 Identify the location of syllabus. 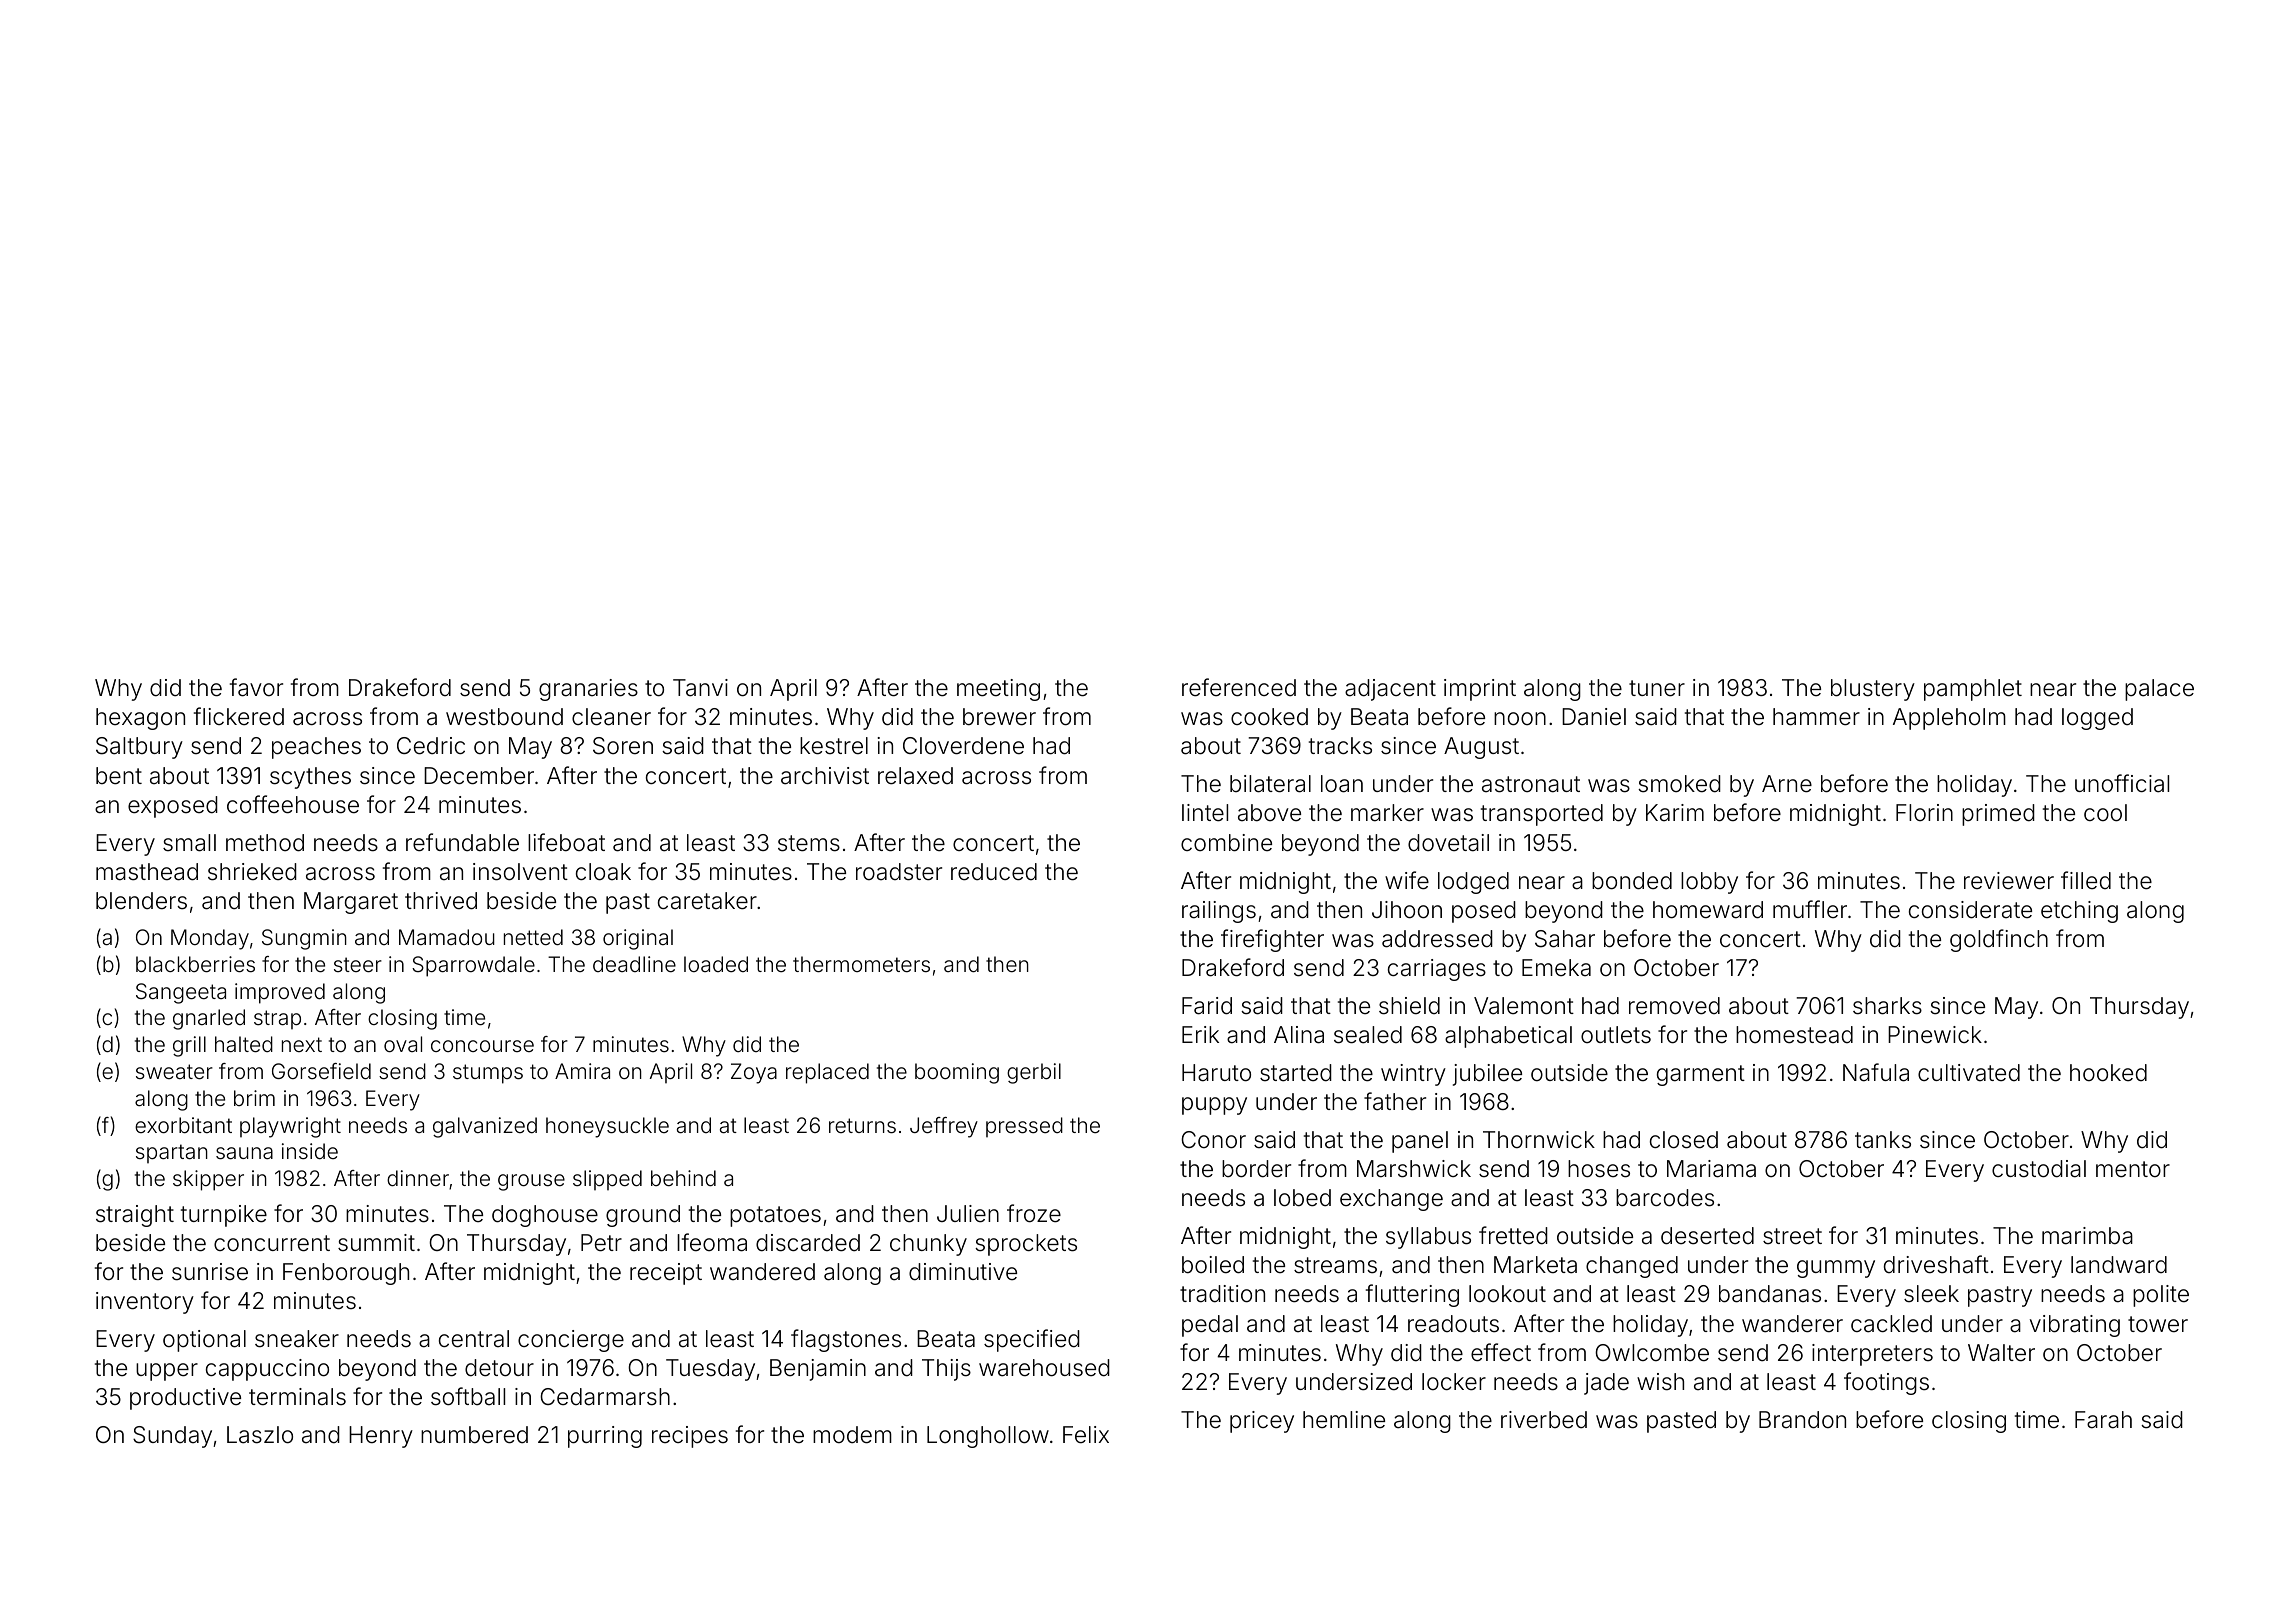
(1428, 1238).
